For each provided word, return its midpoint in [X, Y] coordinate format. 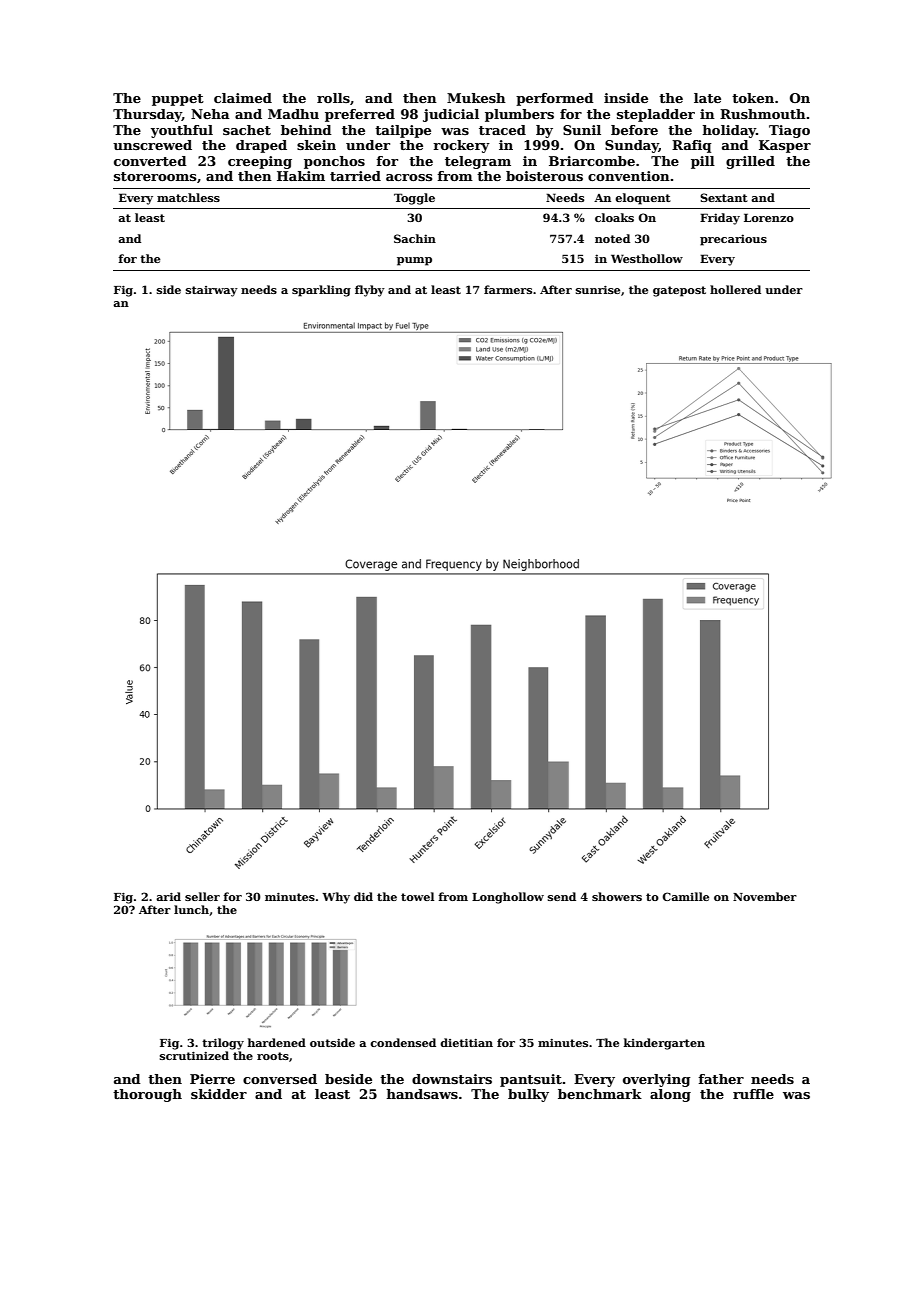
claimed [243, 98]
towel [417, 896]
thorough [147, 1095]
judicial [451, 115]
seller [202, 896]
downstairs [452, 1079]
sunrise [598, 290]
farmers [508, 289]
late [707, 98]
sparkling [321, 291]
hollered [735, 289]
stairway [212, 291]
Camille [685, 896]
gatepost [679, 291]
